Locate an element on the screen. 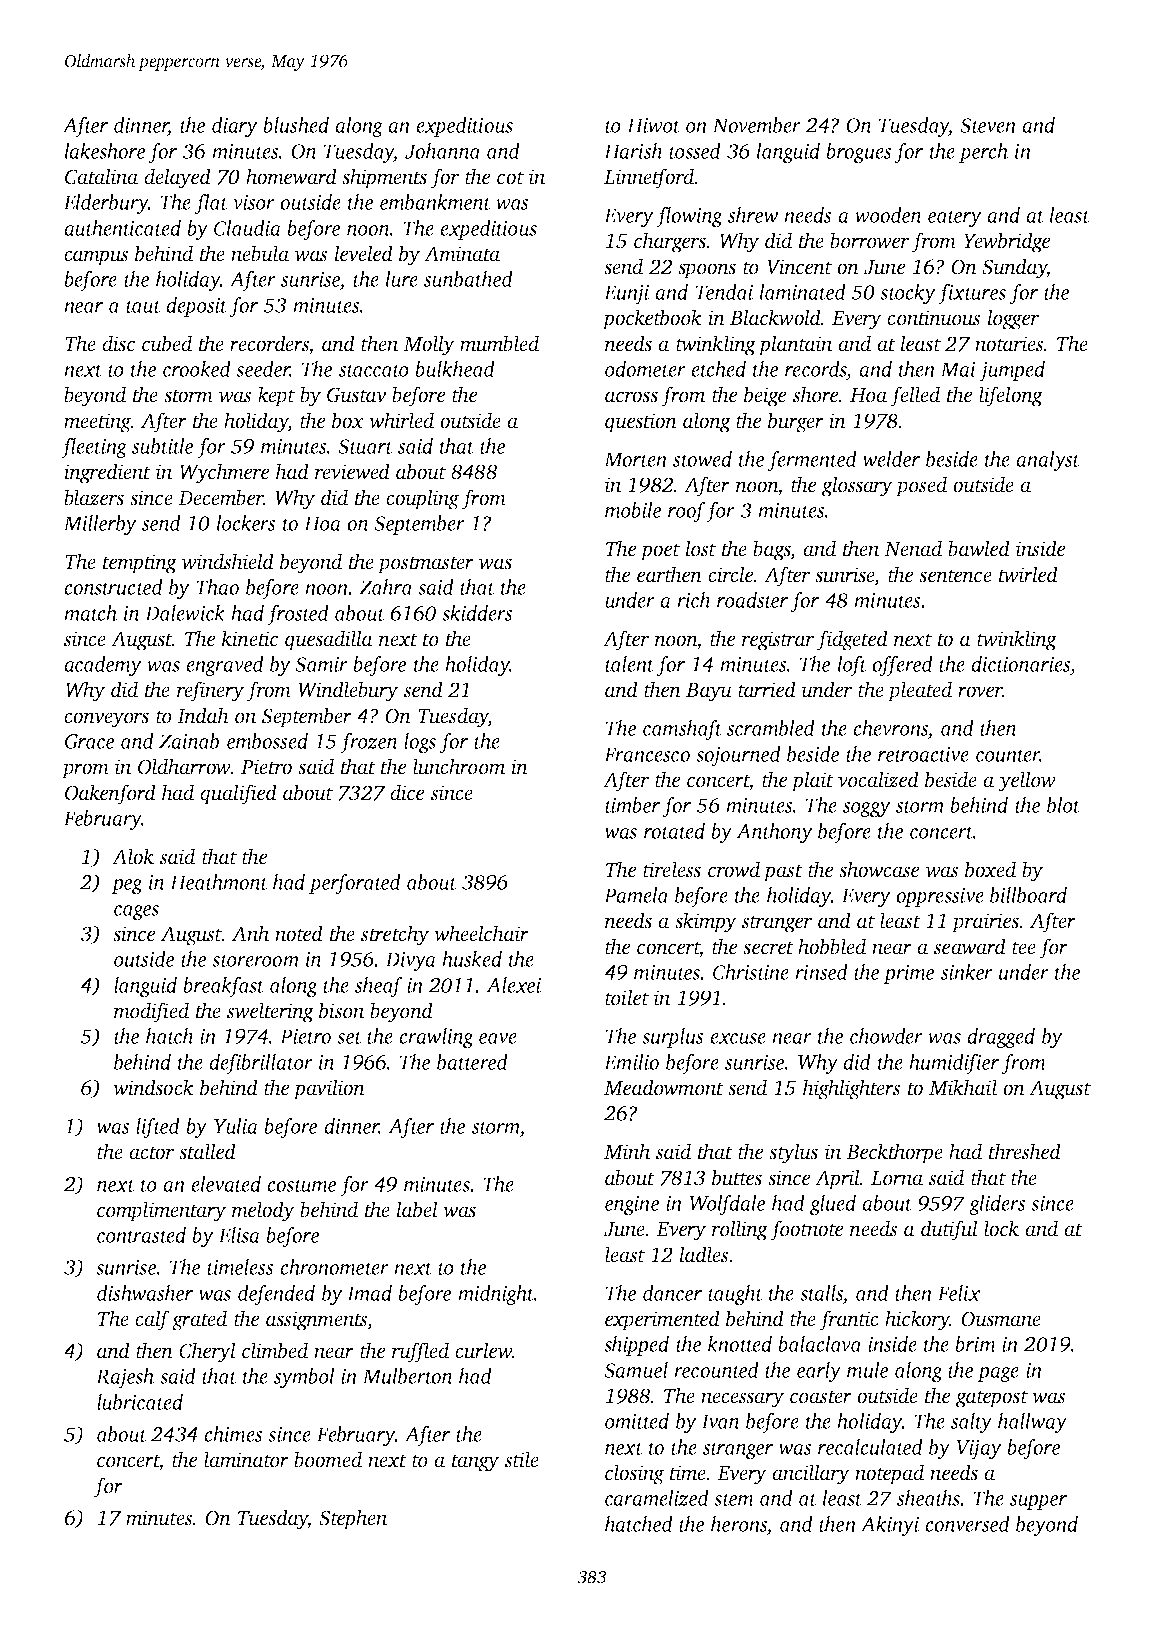 The height and width of the screenshot is (1634, 1155). fleeting is located at coordinates (94, 448).
